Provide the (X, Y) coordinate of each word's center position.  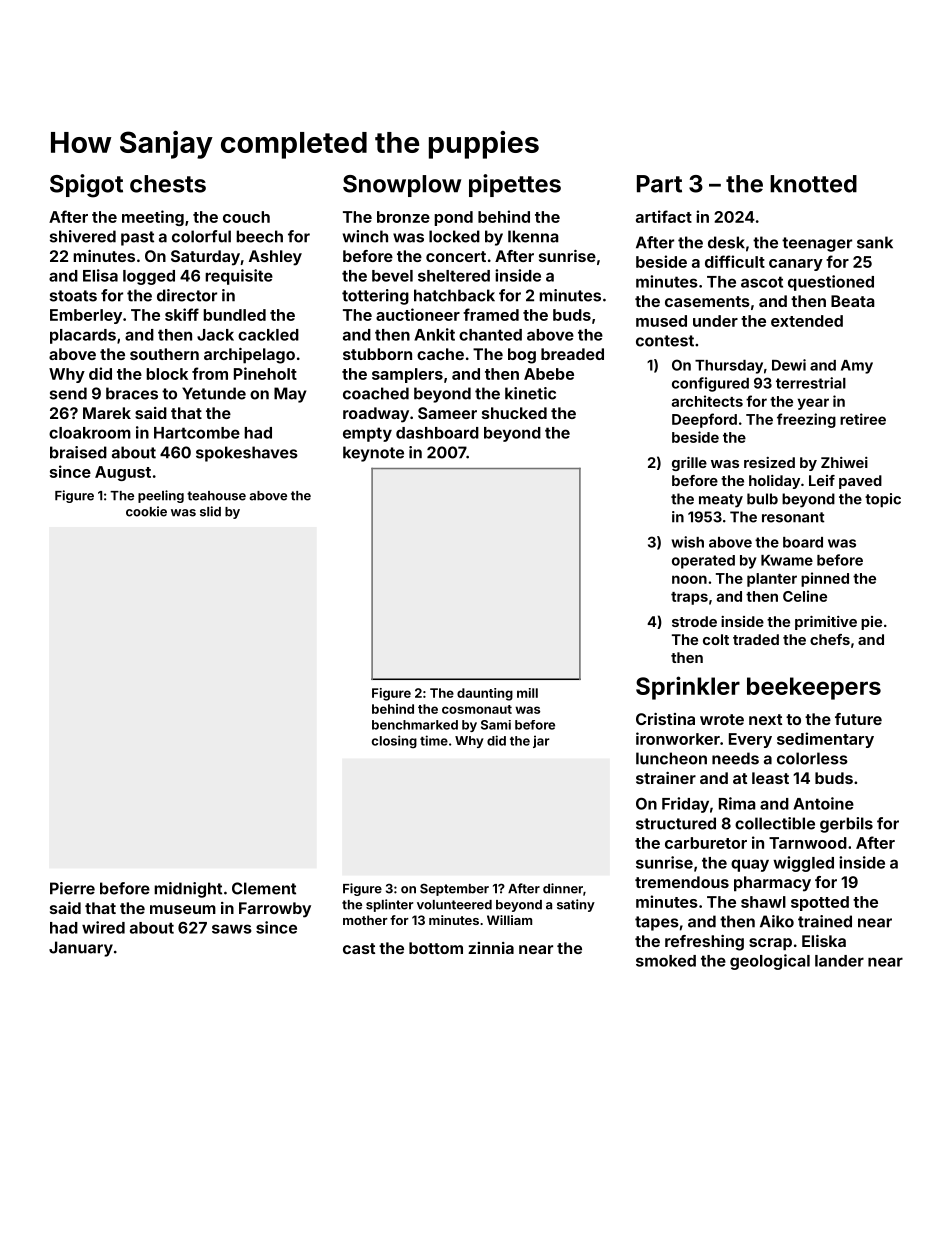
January (81, 949)
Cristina (665, 719)
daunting (485, 694)
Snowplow (402, 186)
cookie (146, 511)
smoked (666, 961)
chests (168, 184)
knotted (813, 184)
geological (770, 962)
